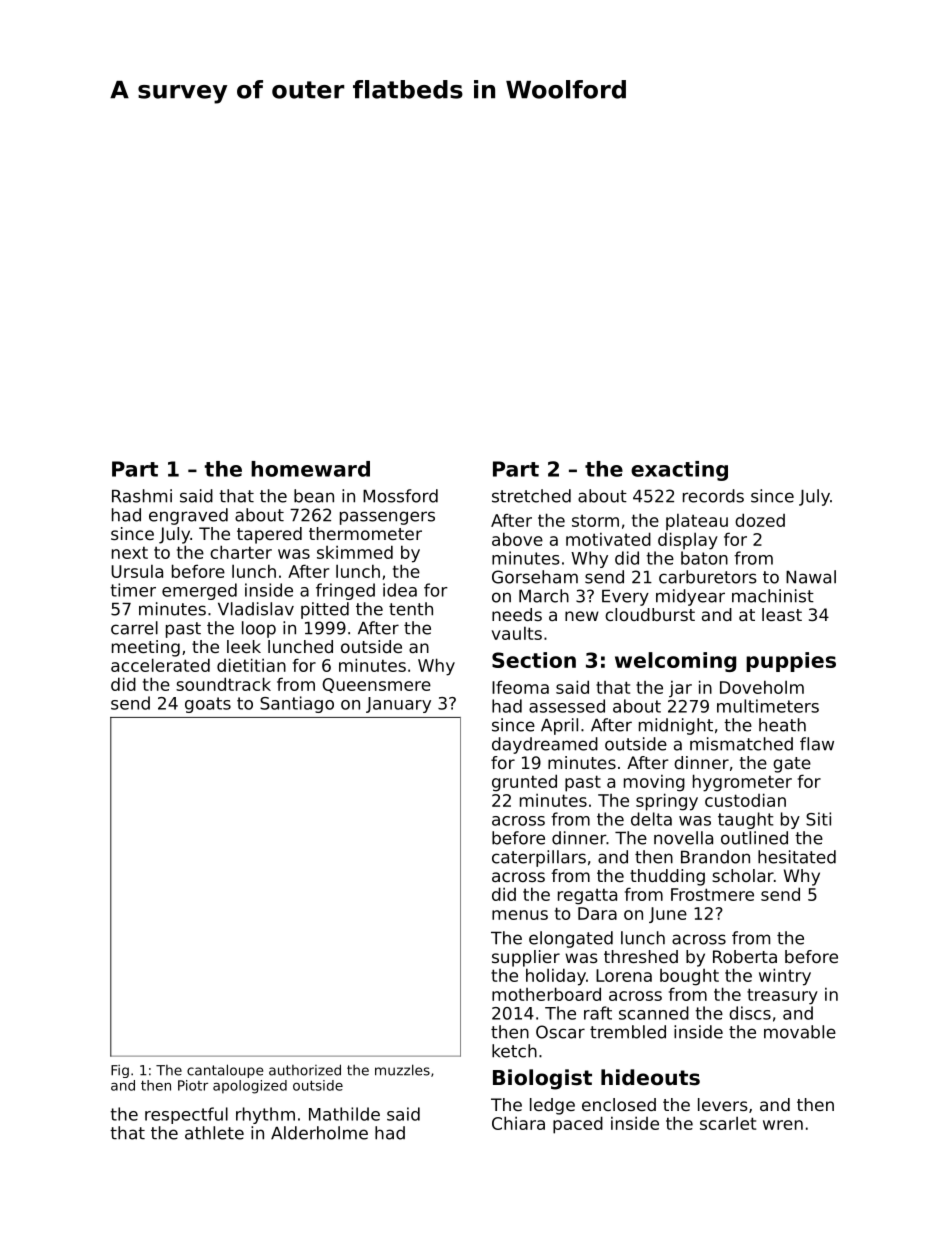  I want to click on assessed, so click(567, 706).
